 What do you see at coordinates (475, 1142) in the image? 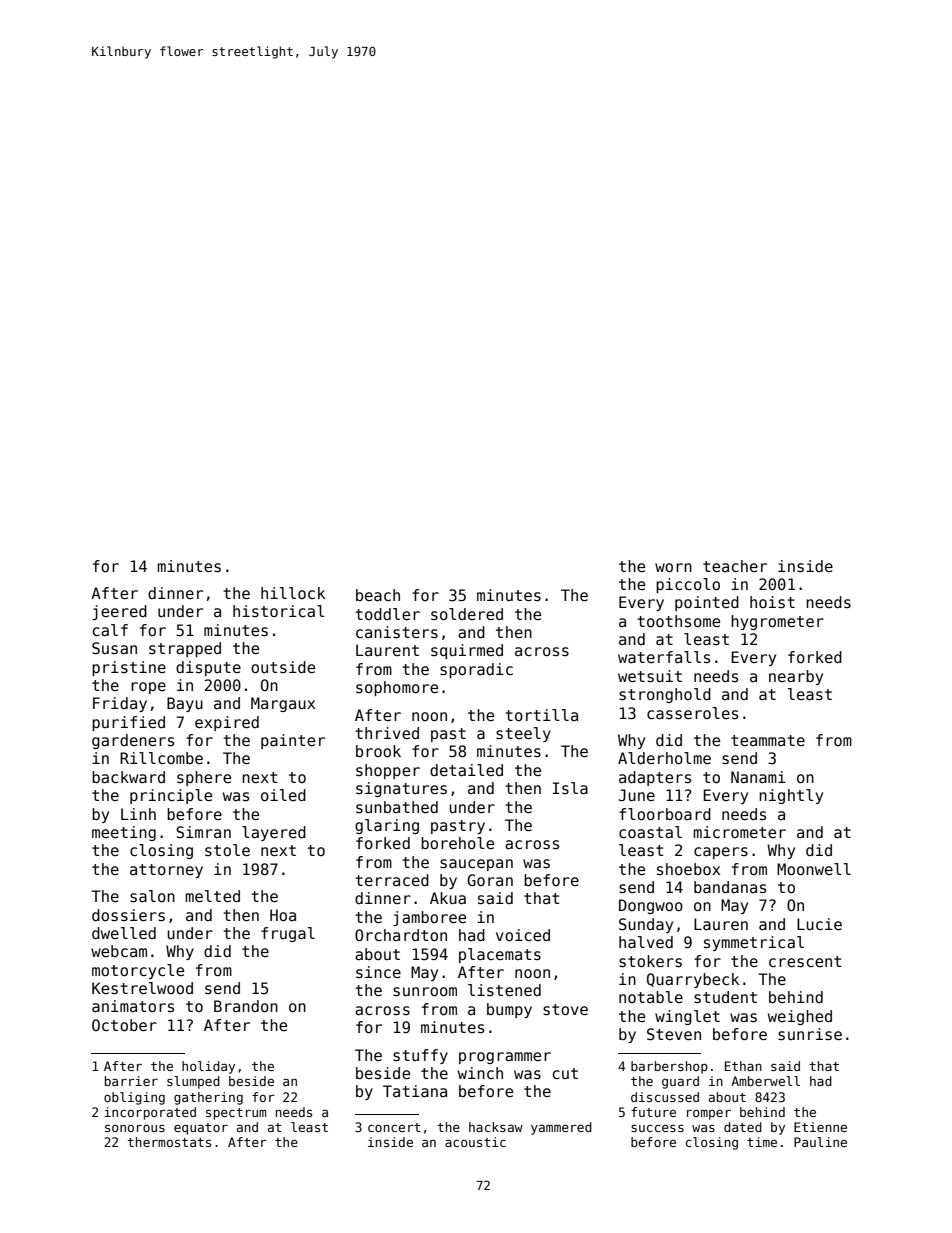
I see `acoustic` at bounding box center [475, 1142].
